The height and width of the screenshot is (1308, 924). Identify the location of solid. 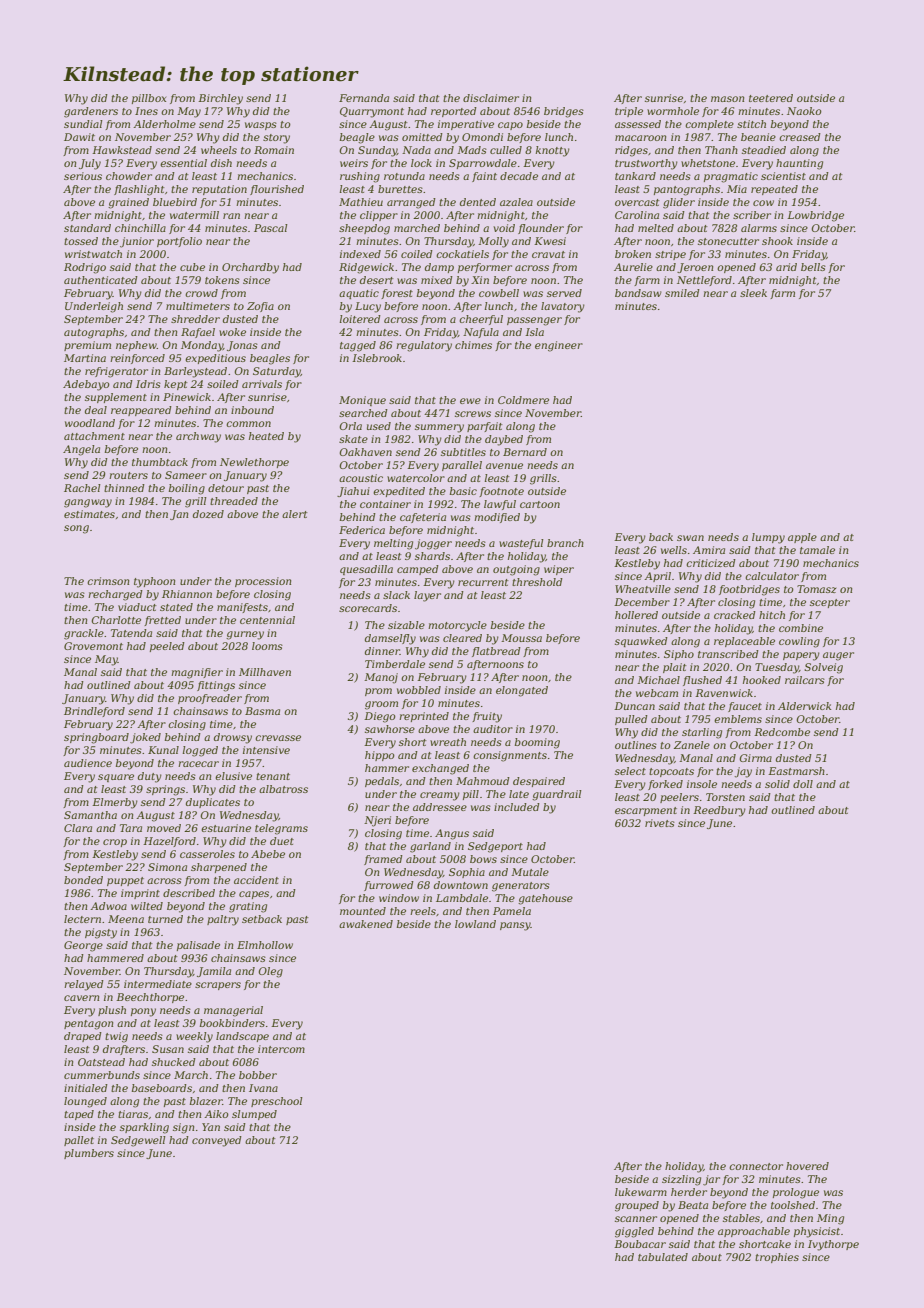
(777, 784).
